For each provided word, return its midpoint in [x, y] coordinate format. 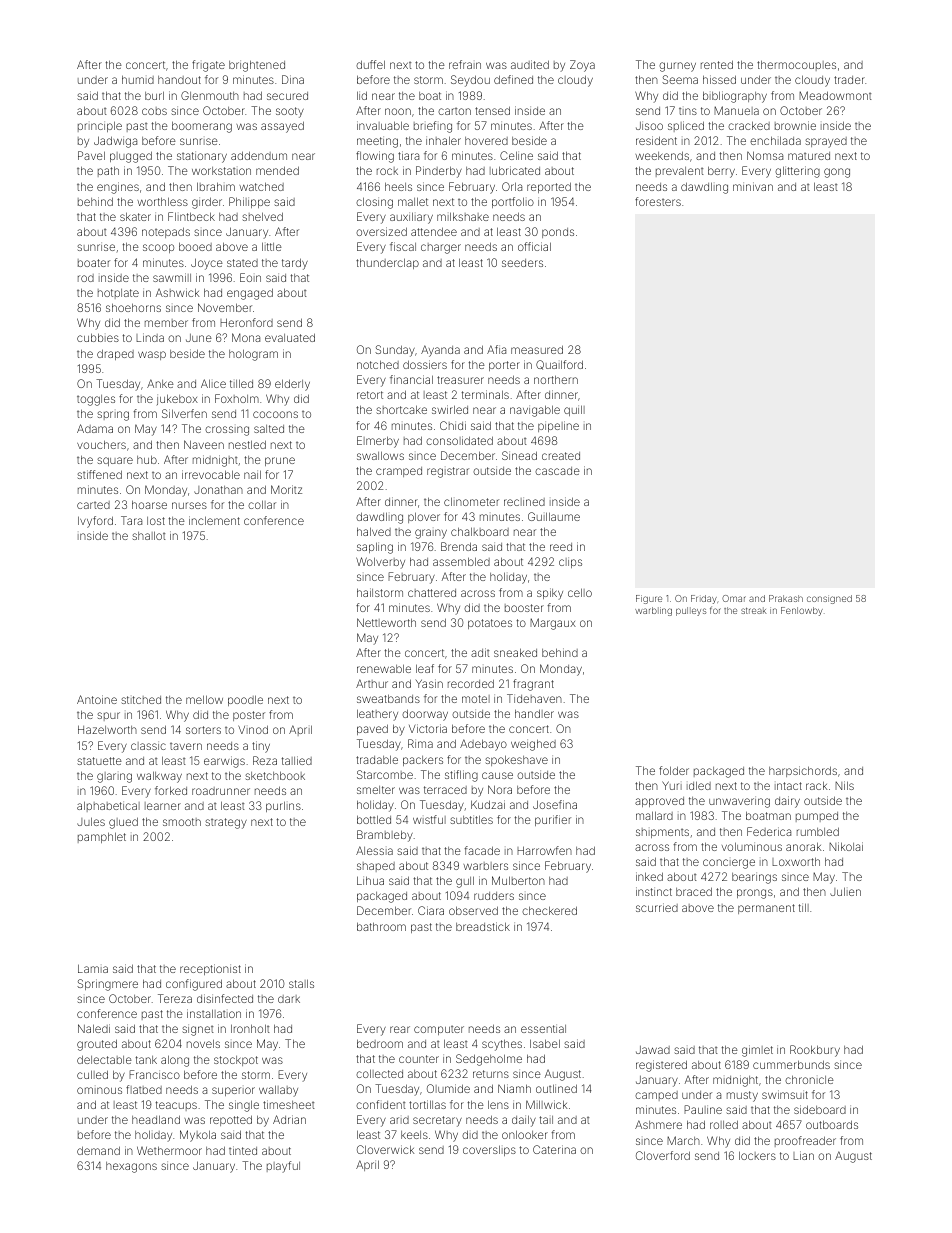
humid [138, 79]
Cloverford [663, 1155]
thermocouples [796, 65]
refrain [465, 64]
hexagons [131, 1167]
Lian [803, 1155]
